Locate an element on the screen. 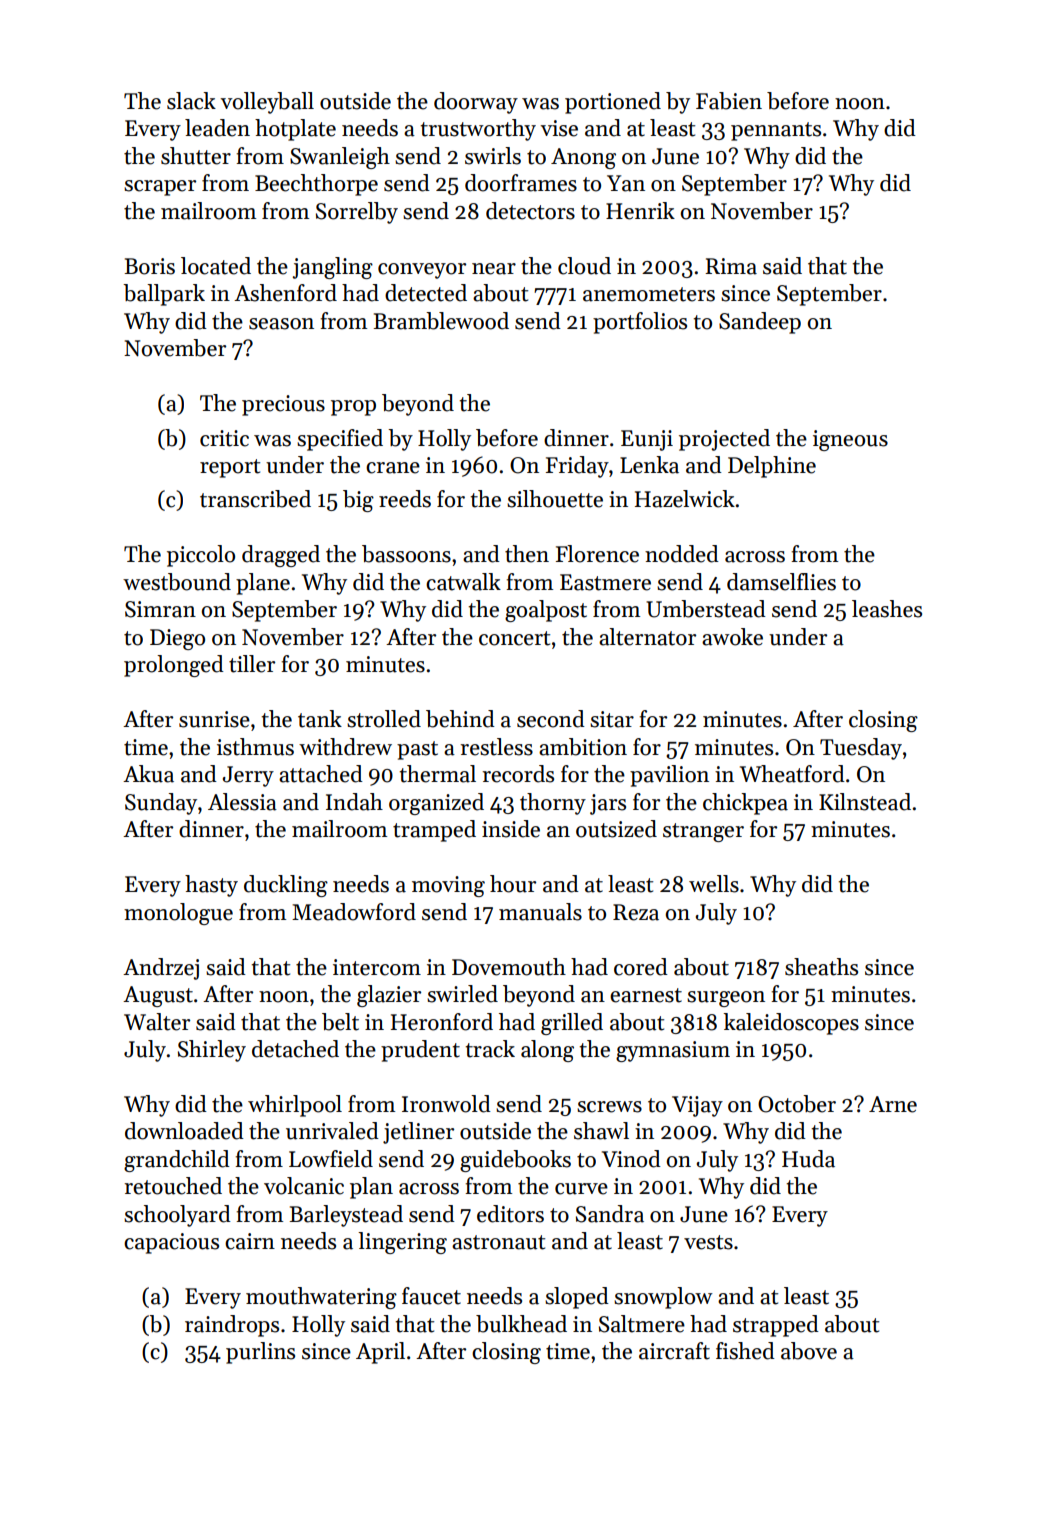 Image resolution: width=1051 pixels, height=1523 pixels. tiller is located at coordinates (252, 664).
